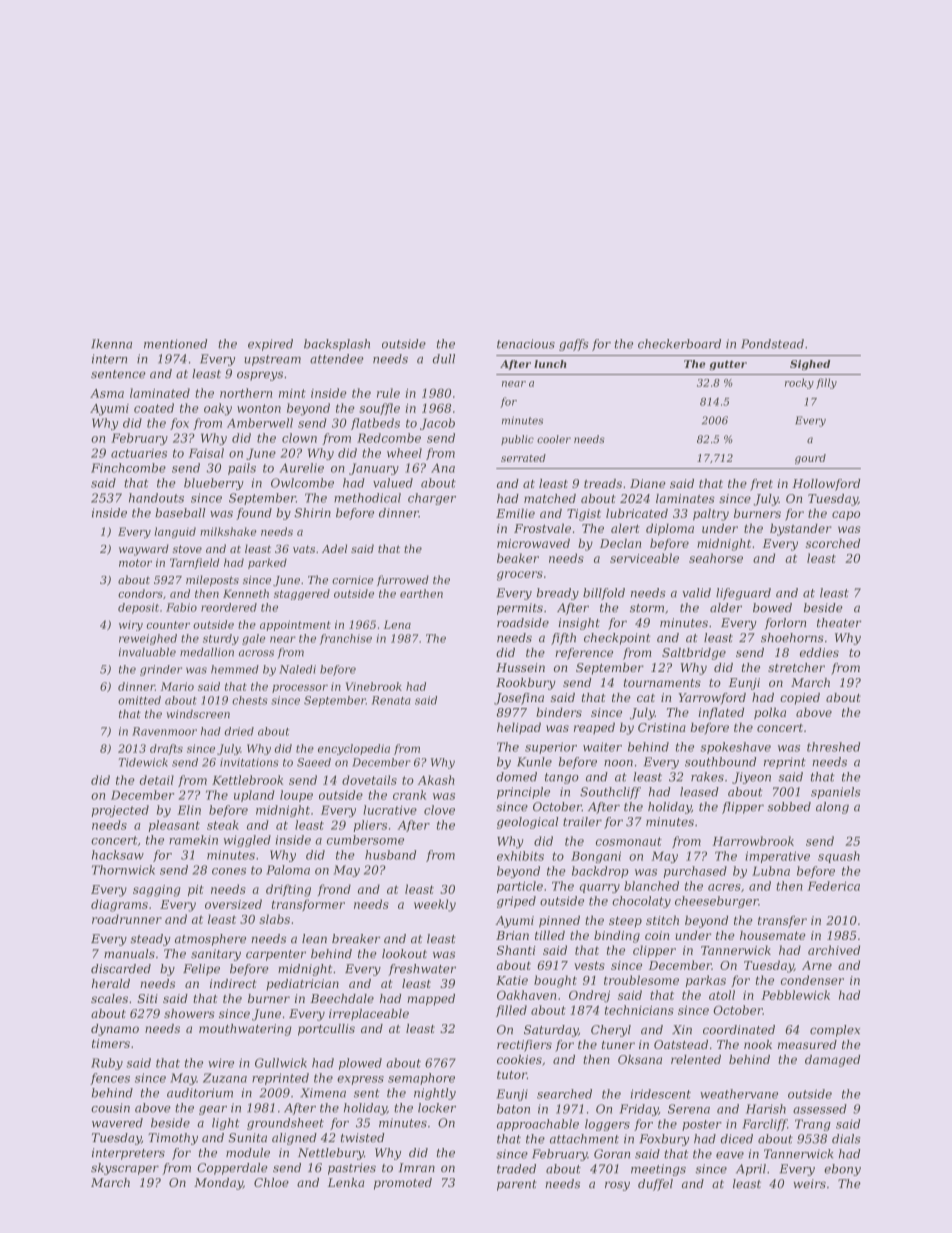 This image has width=952, height=1233. What do you see at coordinates (596, 857) in the image?
I see `Bongani` at bounding box center [596, 857].
